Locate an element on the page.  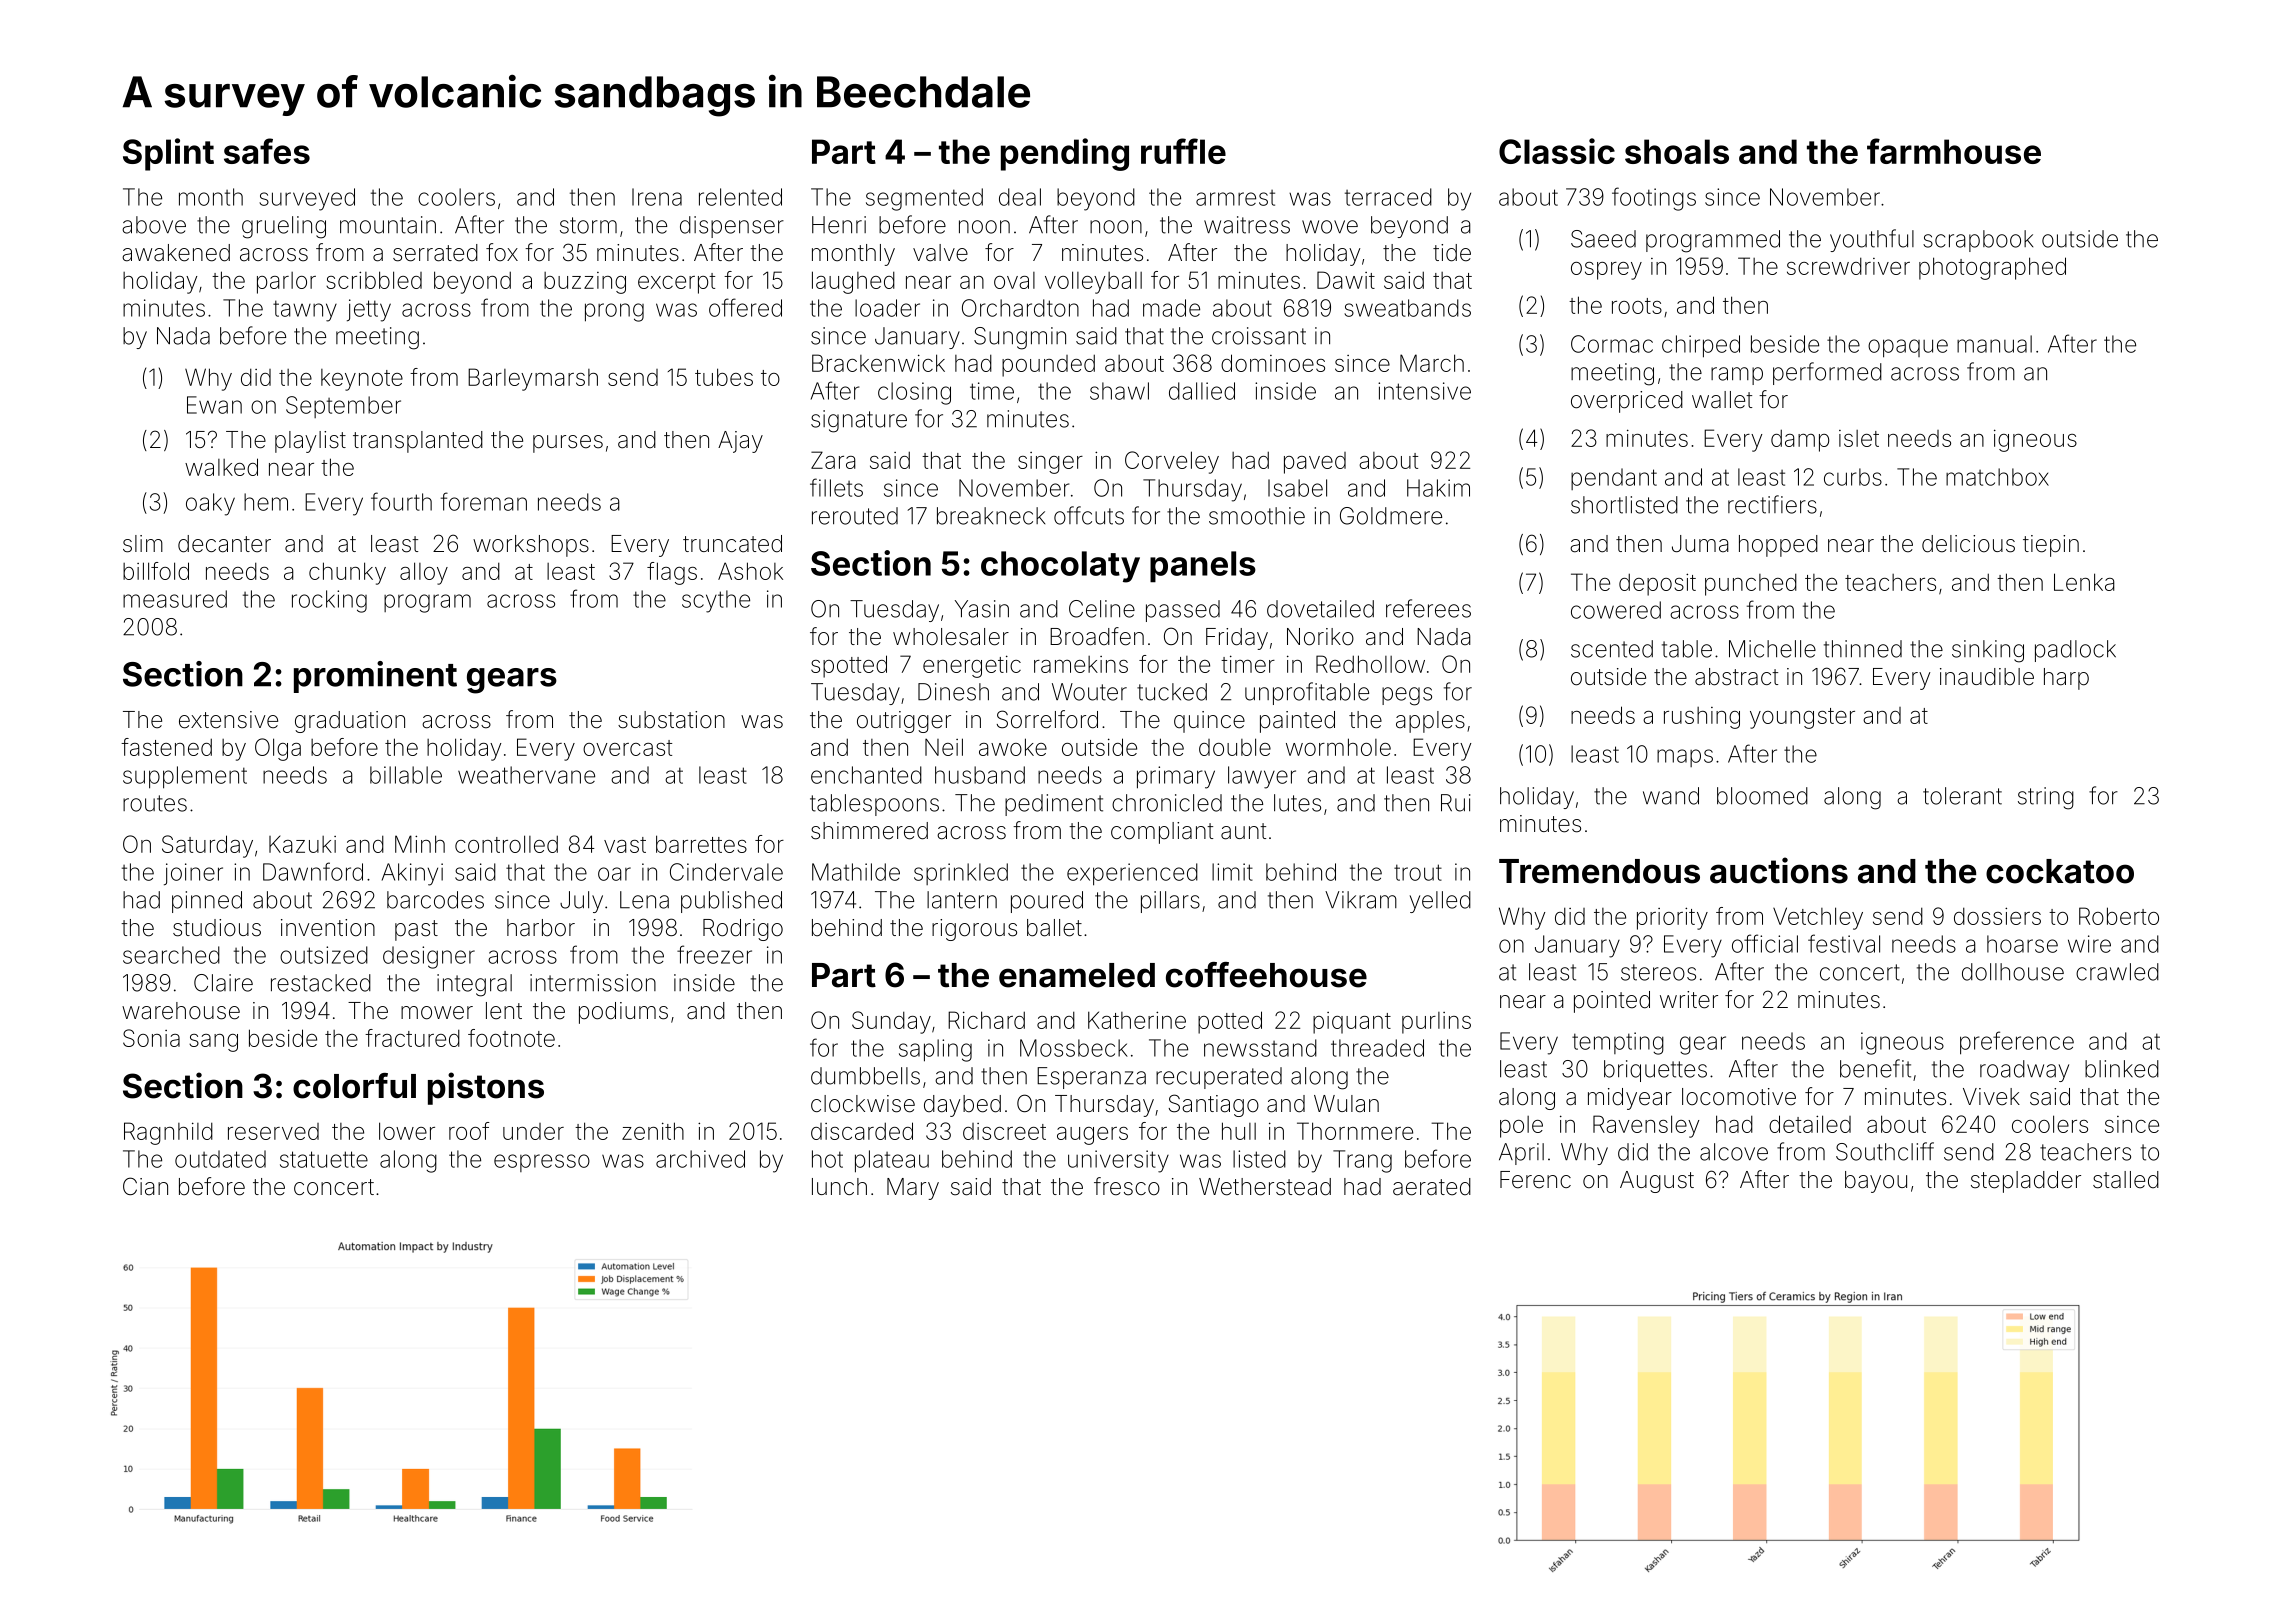
opaque is located at coordinates (1908, 348).
